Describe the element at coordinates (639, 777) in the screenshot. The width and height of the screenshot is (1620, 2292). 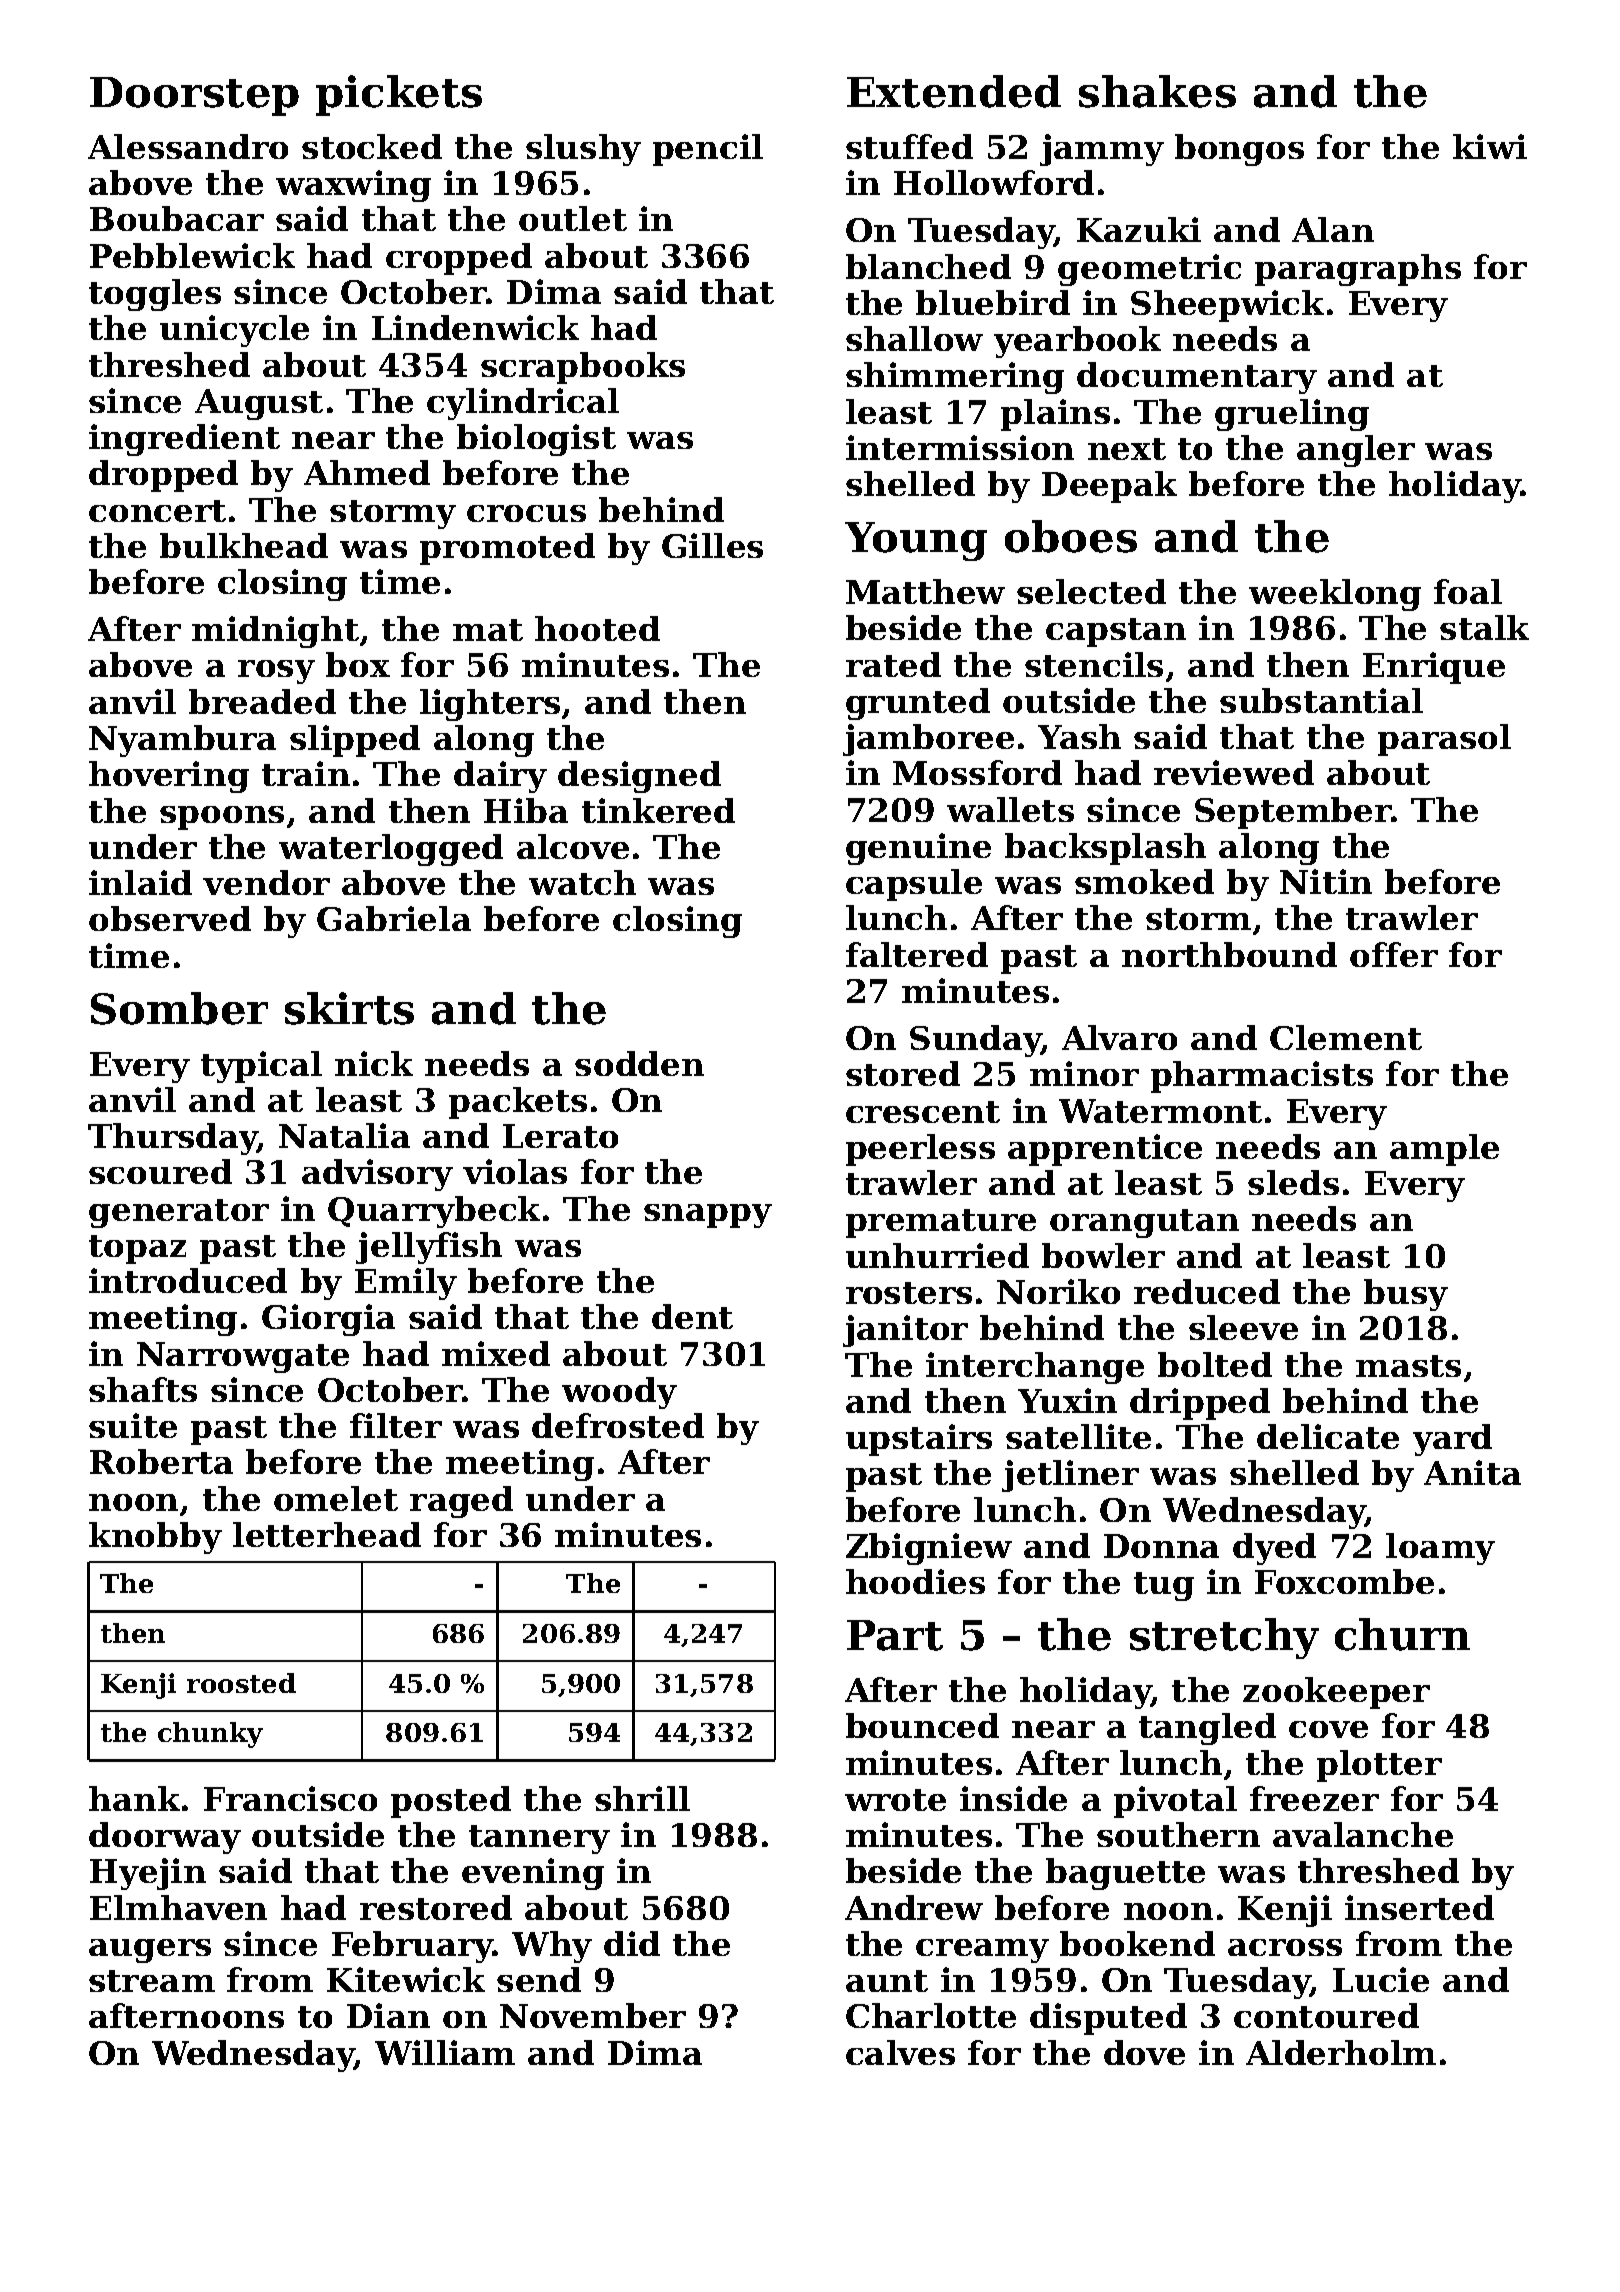
I see `designed` at that location.
